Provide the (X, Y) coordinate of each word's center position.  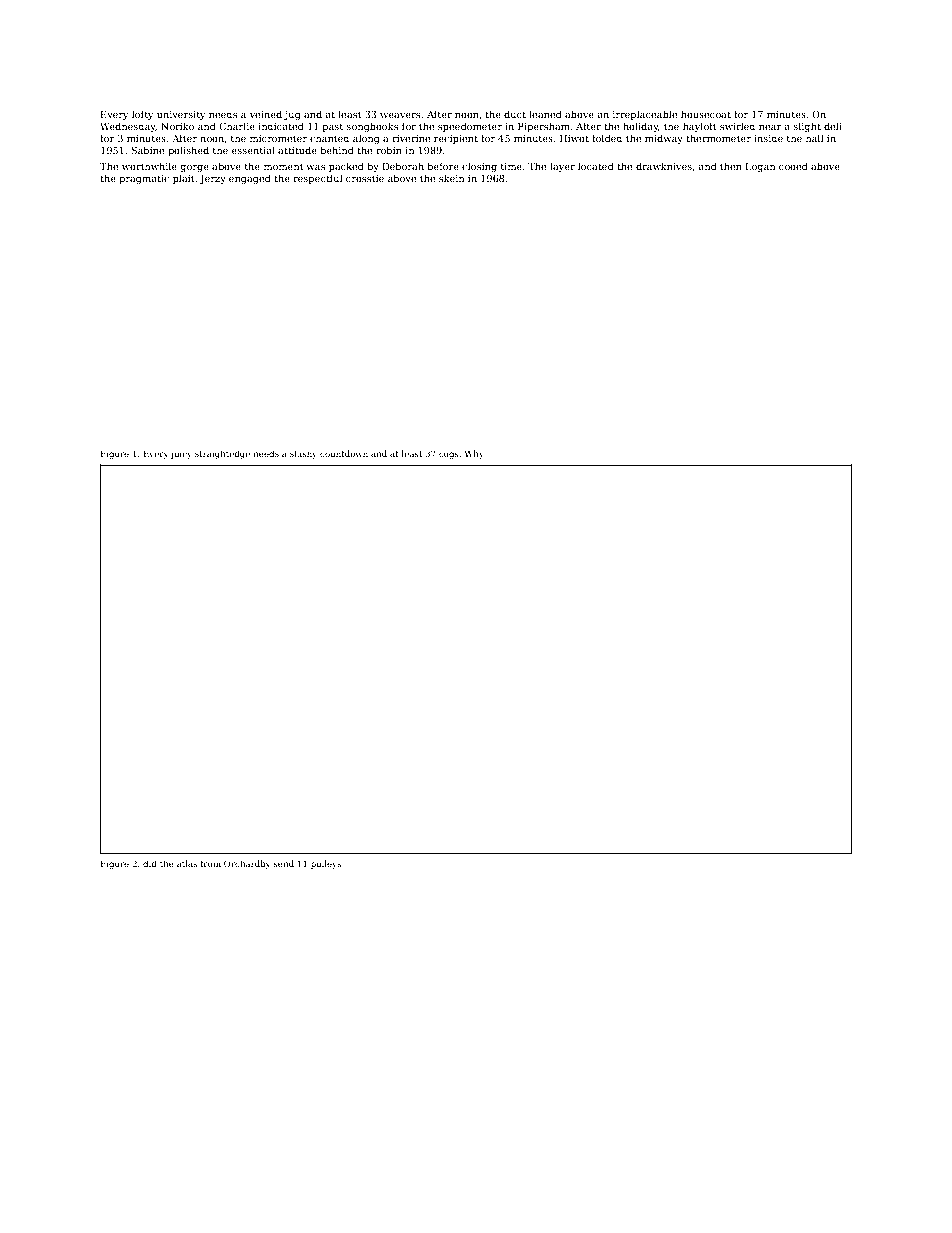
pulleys (326, 864)
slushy (303, 454)
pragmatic (144, 179)
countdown (344, 453)
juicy (181, 455)
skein (451, 178)
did (150, 863)
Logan (760, 167)
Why (474, 454)
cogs (449, 455)
